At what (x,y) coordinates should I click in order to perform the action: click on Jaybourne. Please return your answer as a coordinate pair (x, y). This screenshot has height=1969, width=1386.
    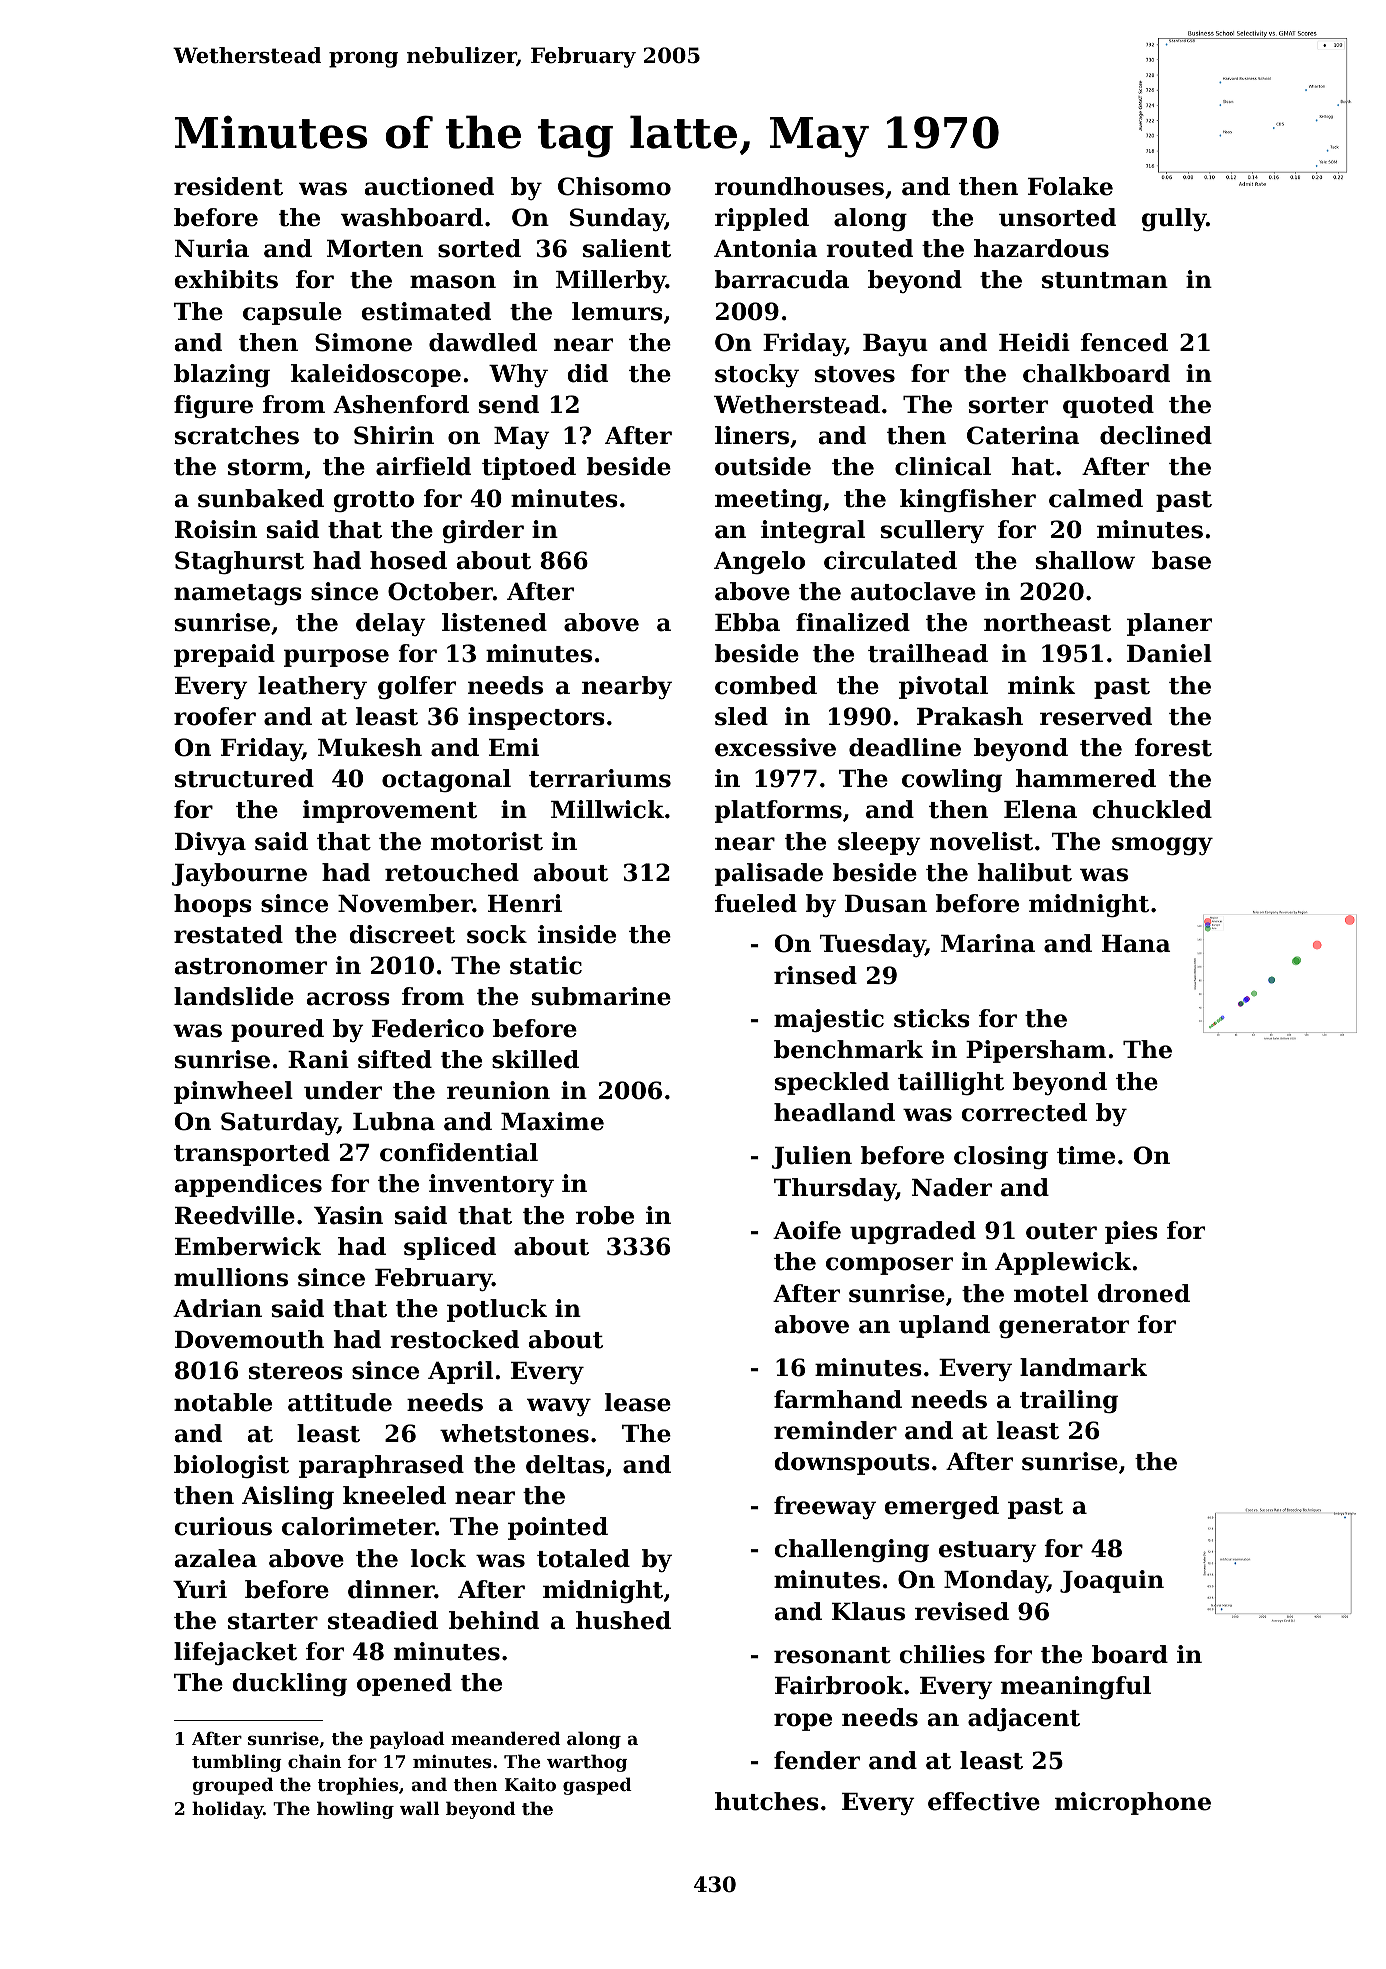
    Looking at the image, I should click on (239, 874).
